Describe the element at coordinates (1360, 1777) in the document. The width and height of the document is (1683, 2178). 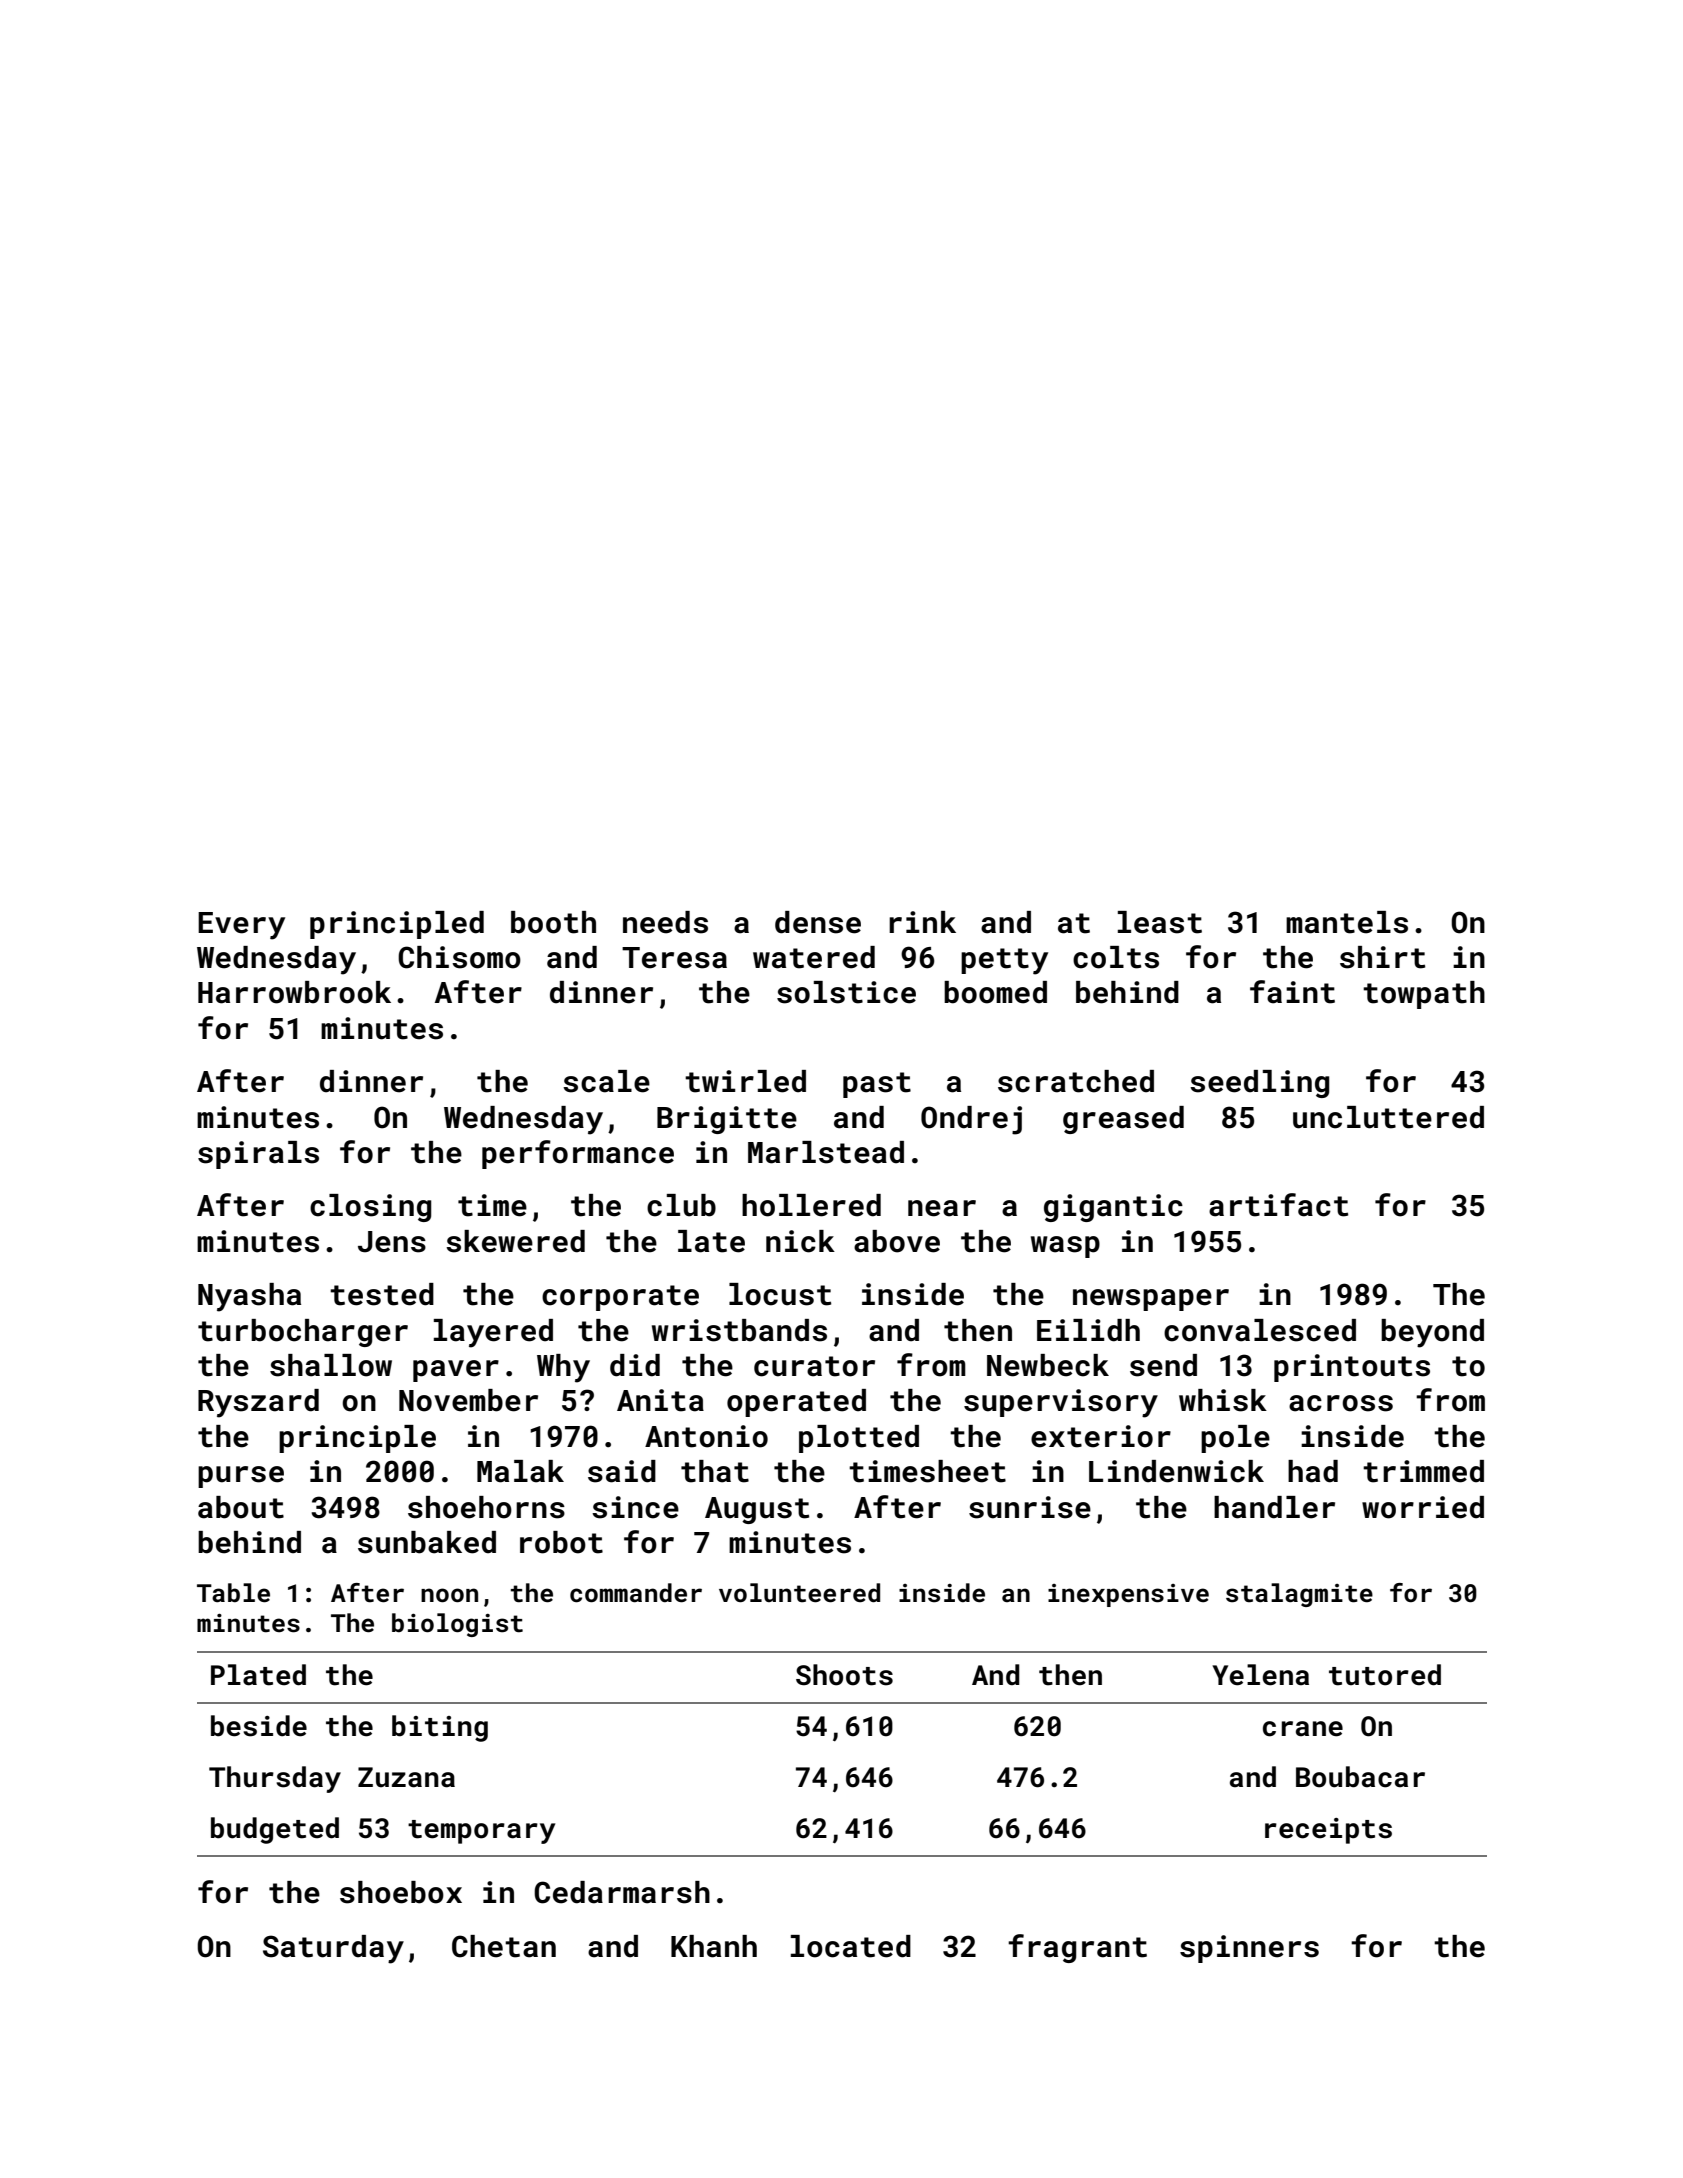
I see `Boubacar` at that location.
